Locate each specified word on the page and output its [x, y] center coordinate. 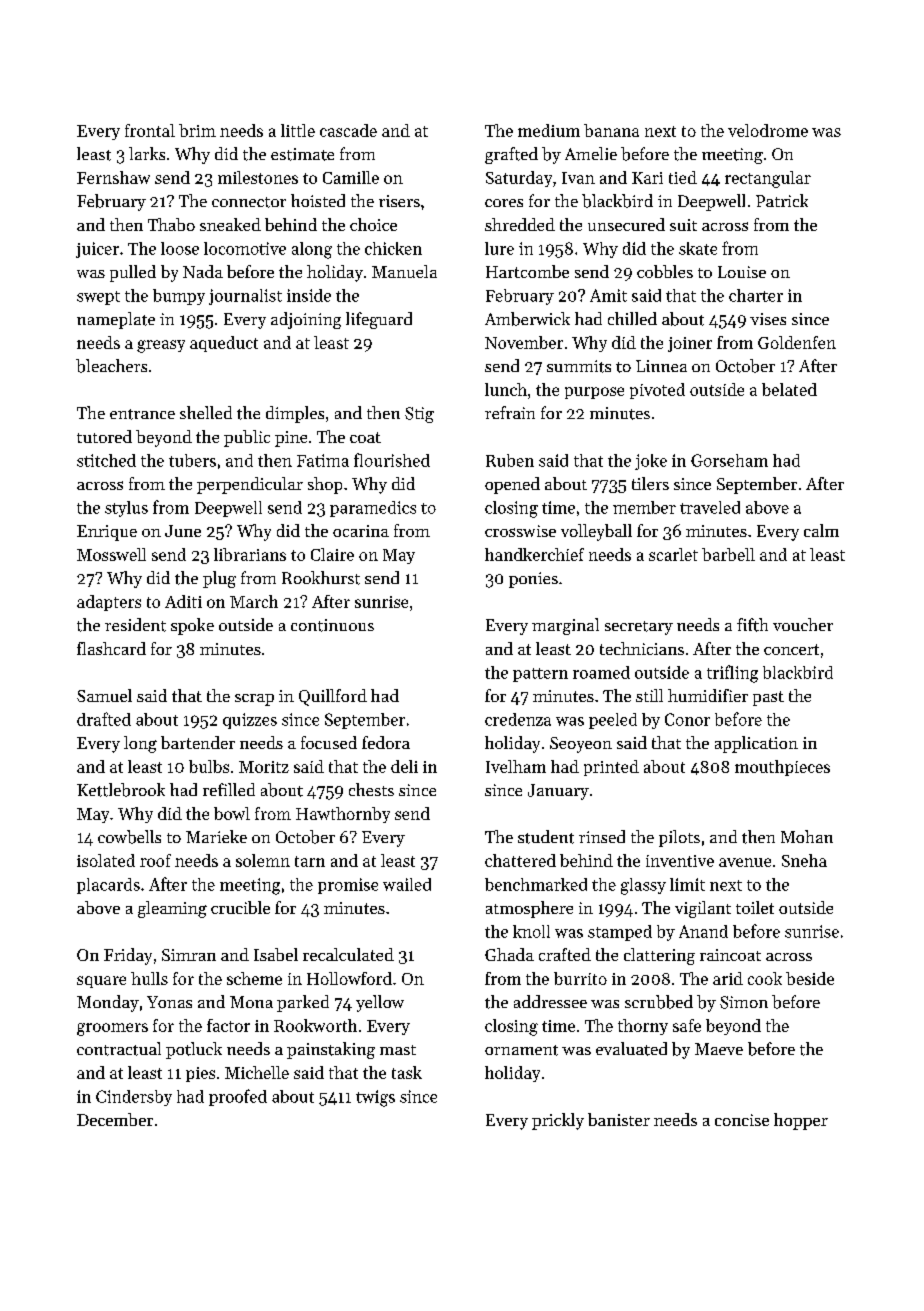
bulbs [209, 766]
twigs [375, 1098]
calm [821, 530]
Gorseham [729, 460]
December [115, 1119]
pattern [540, 675]
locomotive [245, 248]
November [524, 342]
